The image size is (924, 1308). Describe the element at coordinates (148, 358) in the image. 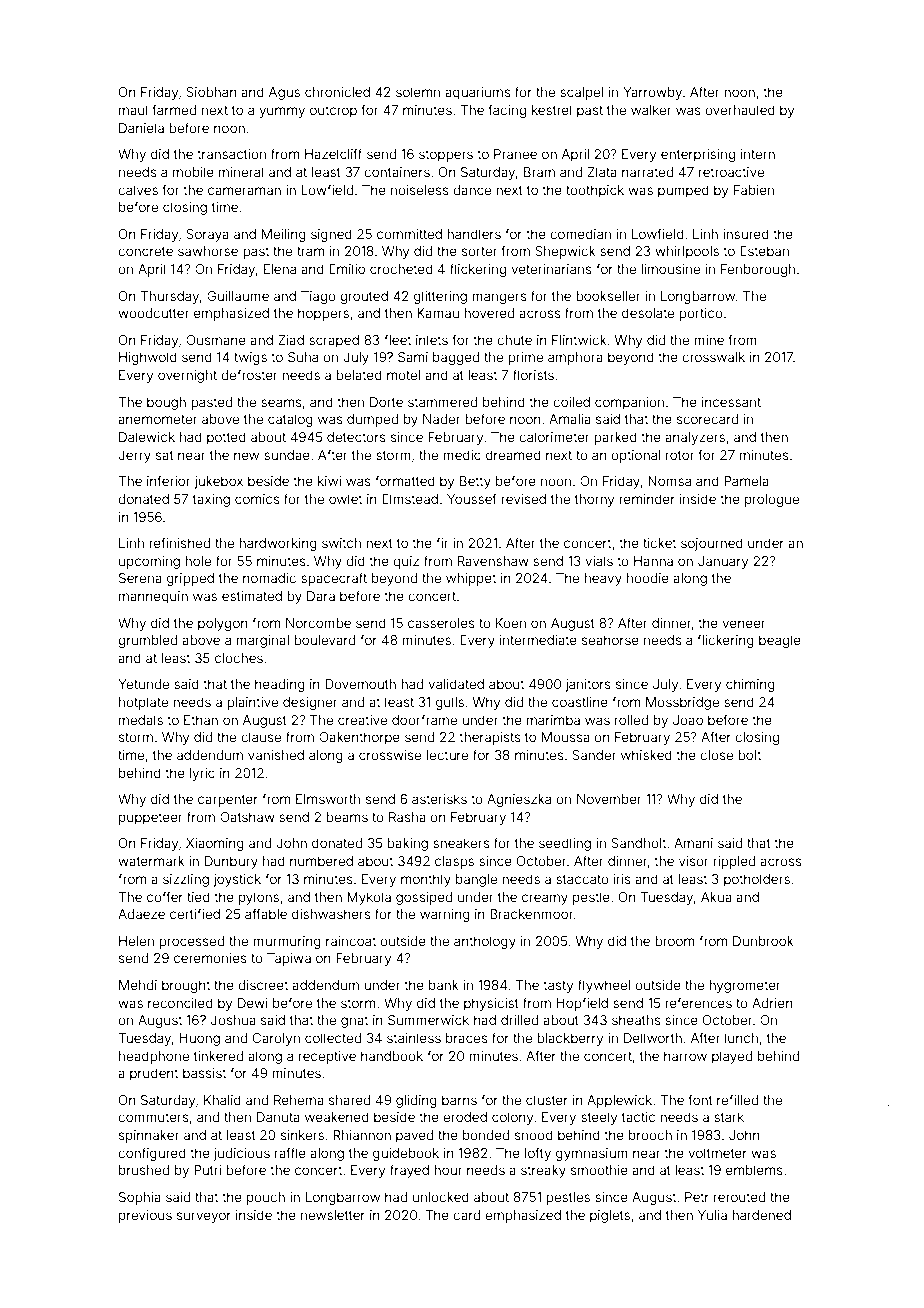

I see `Highwold` at that location.
